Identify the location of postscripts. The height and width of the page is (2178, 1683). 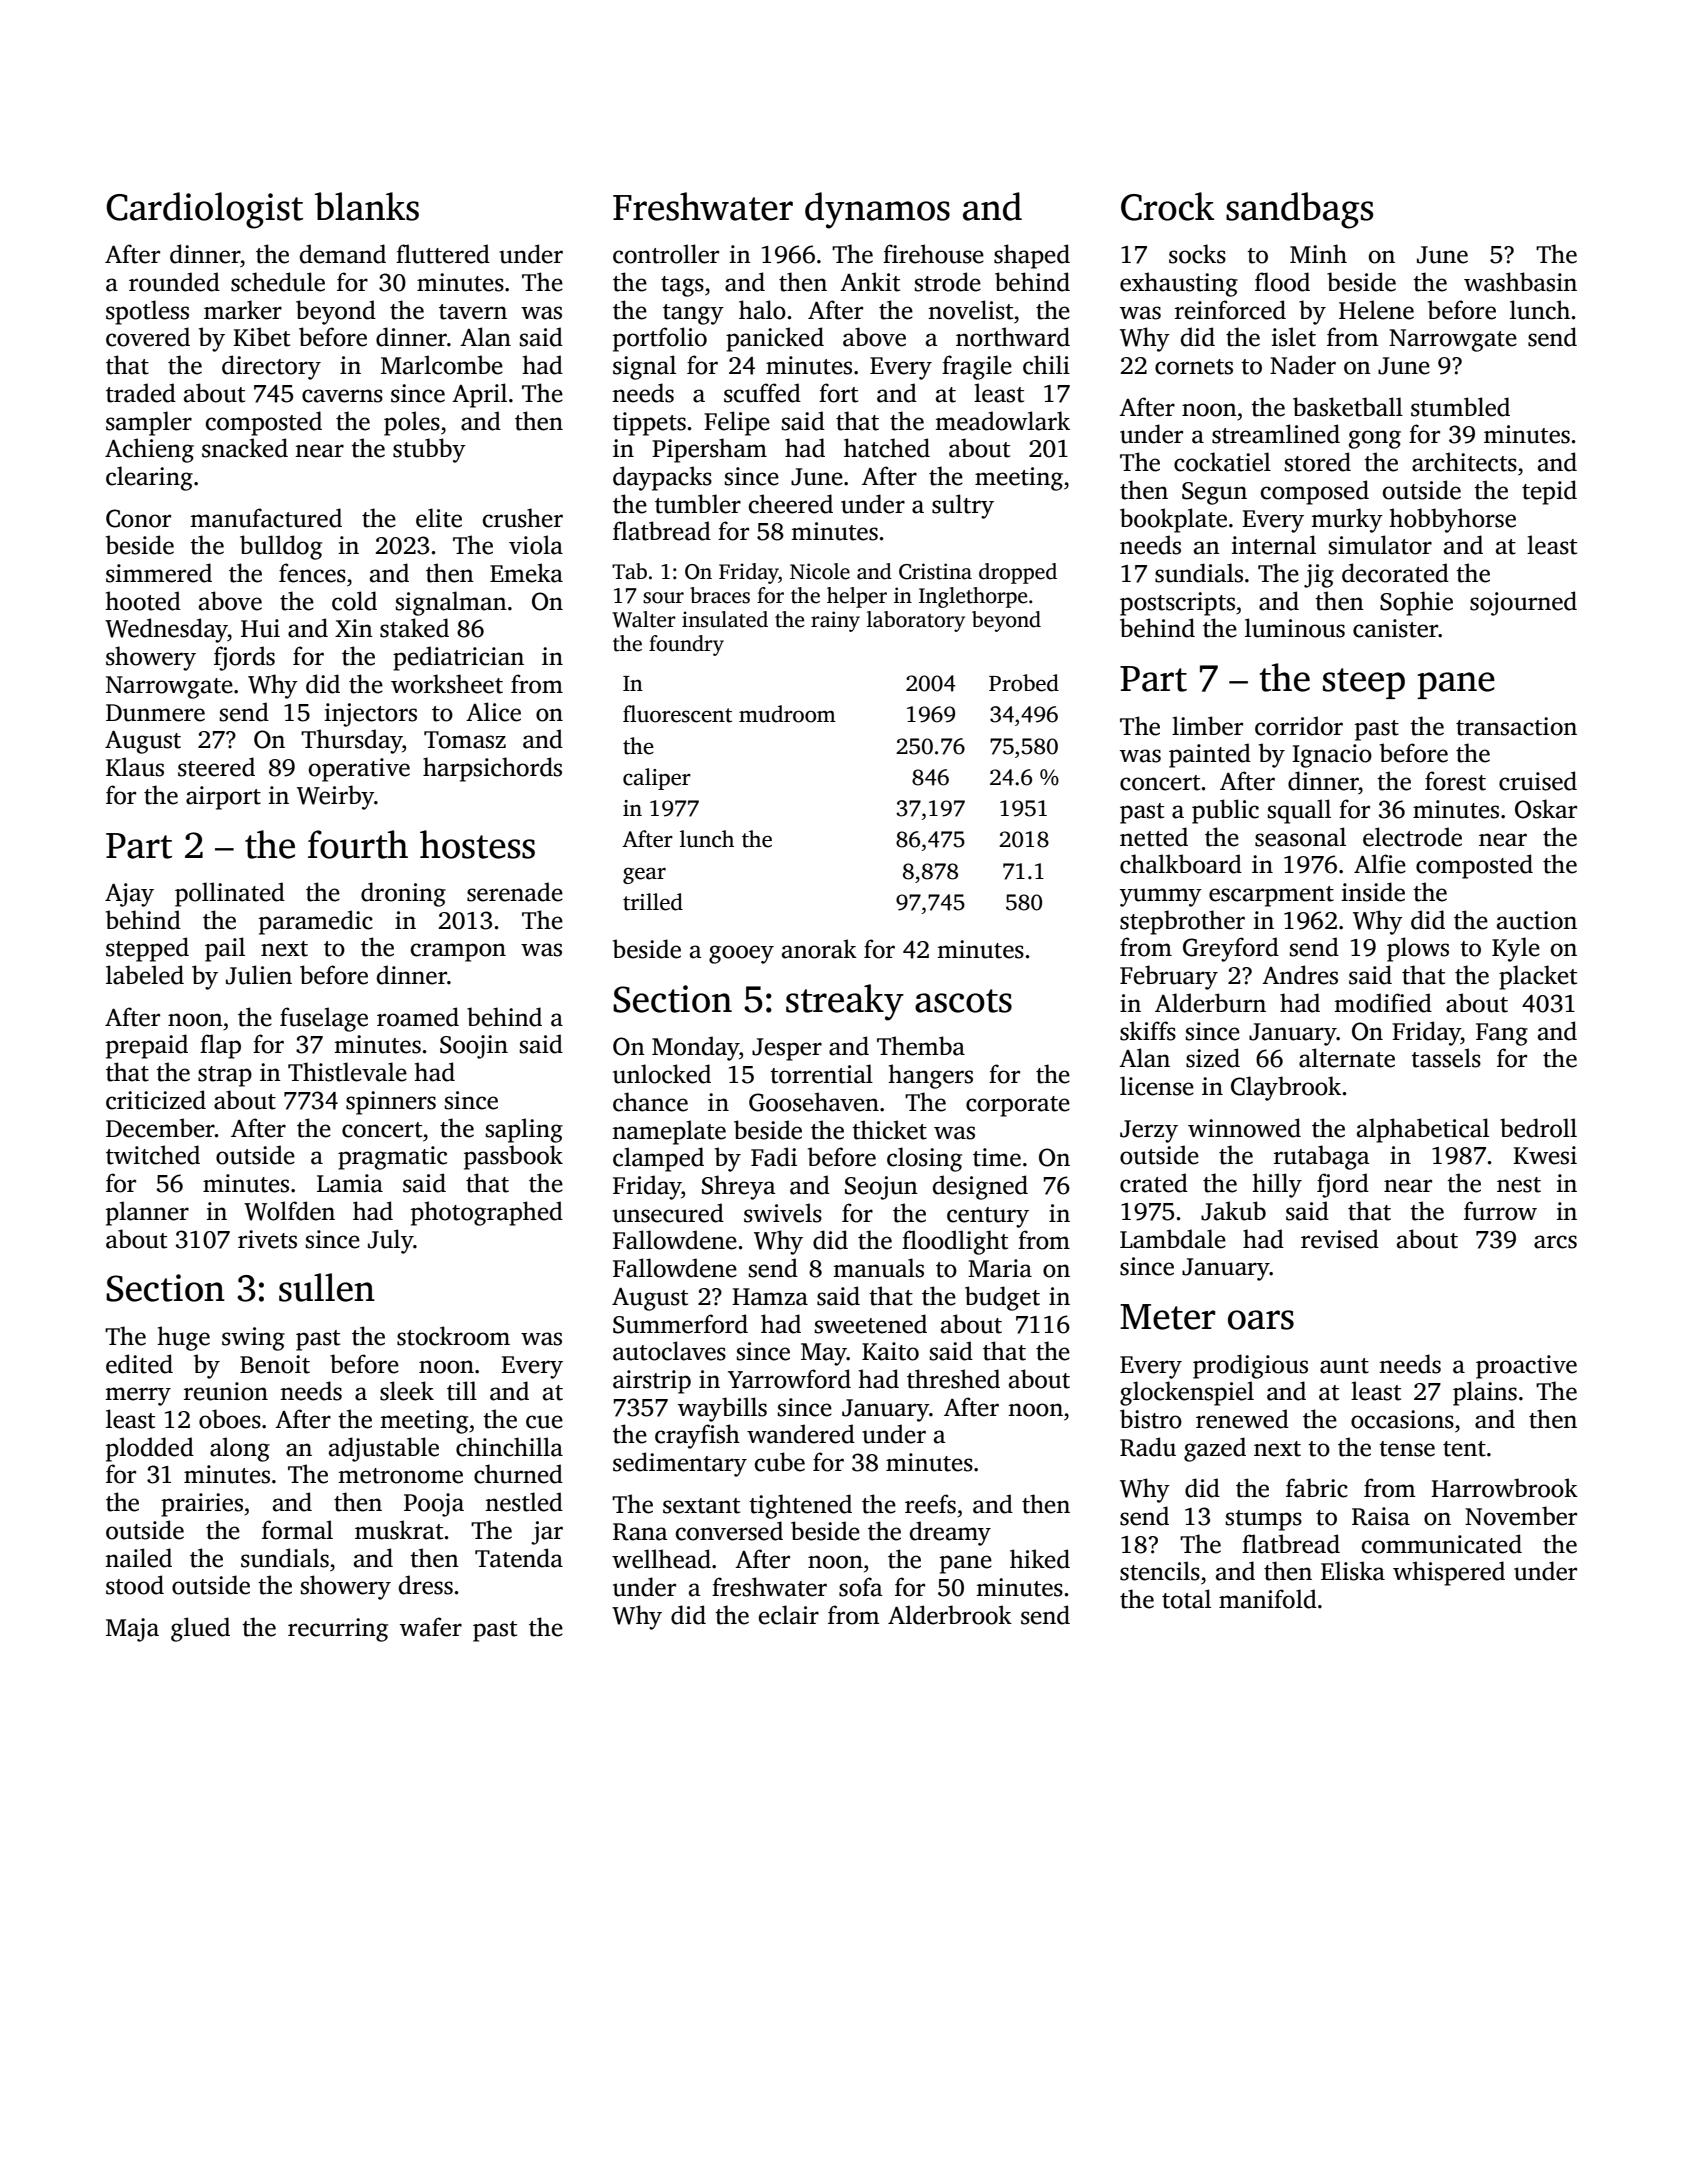
(1177, 604).
